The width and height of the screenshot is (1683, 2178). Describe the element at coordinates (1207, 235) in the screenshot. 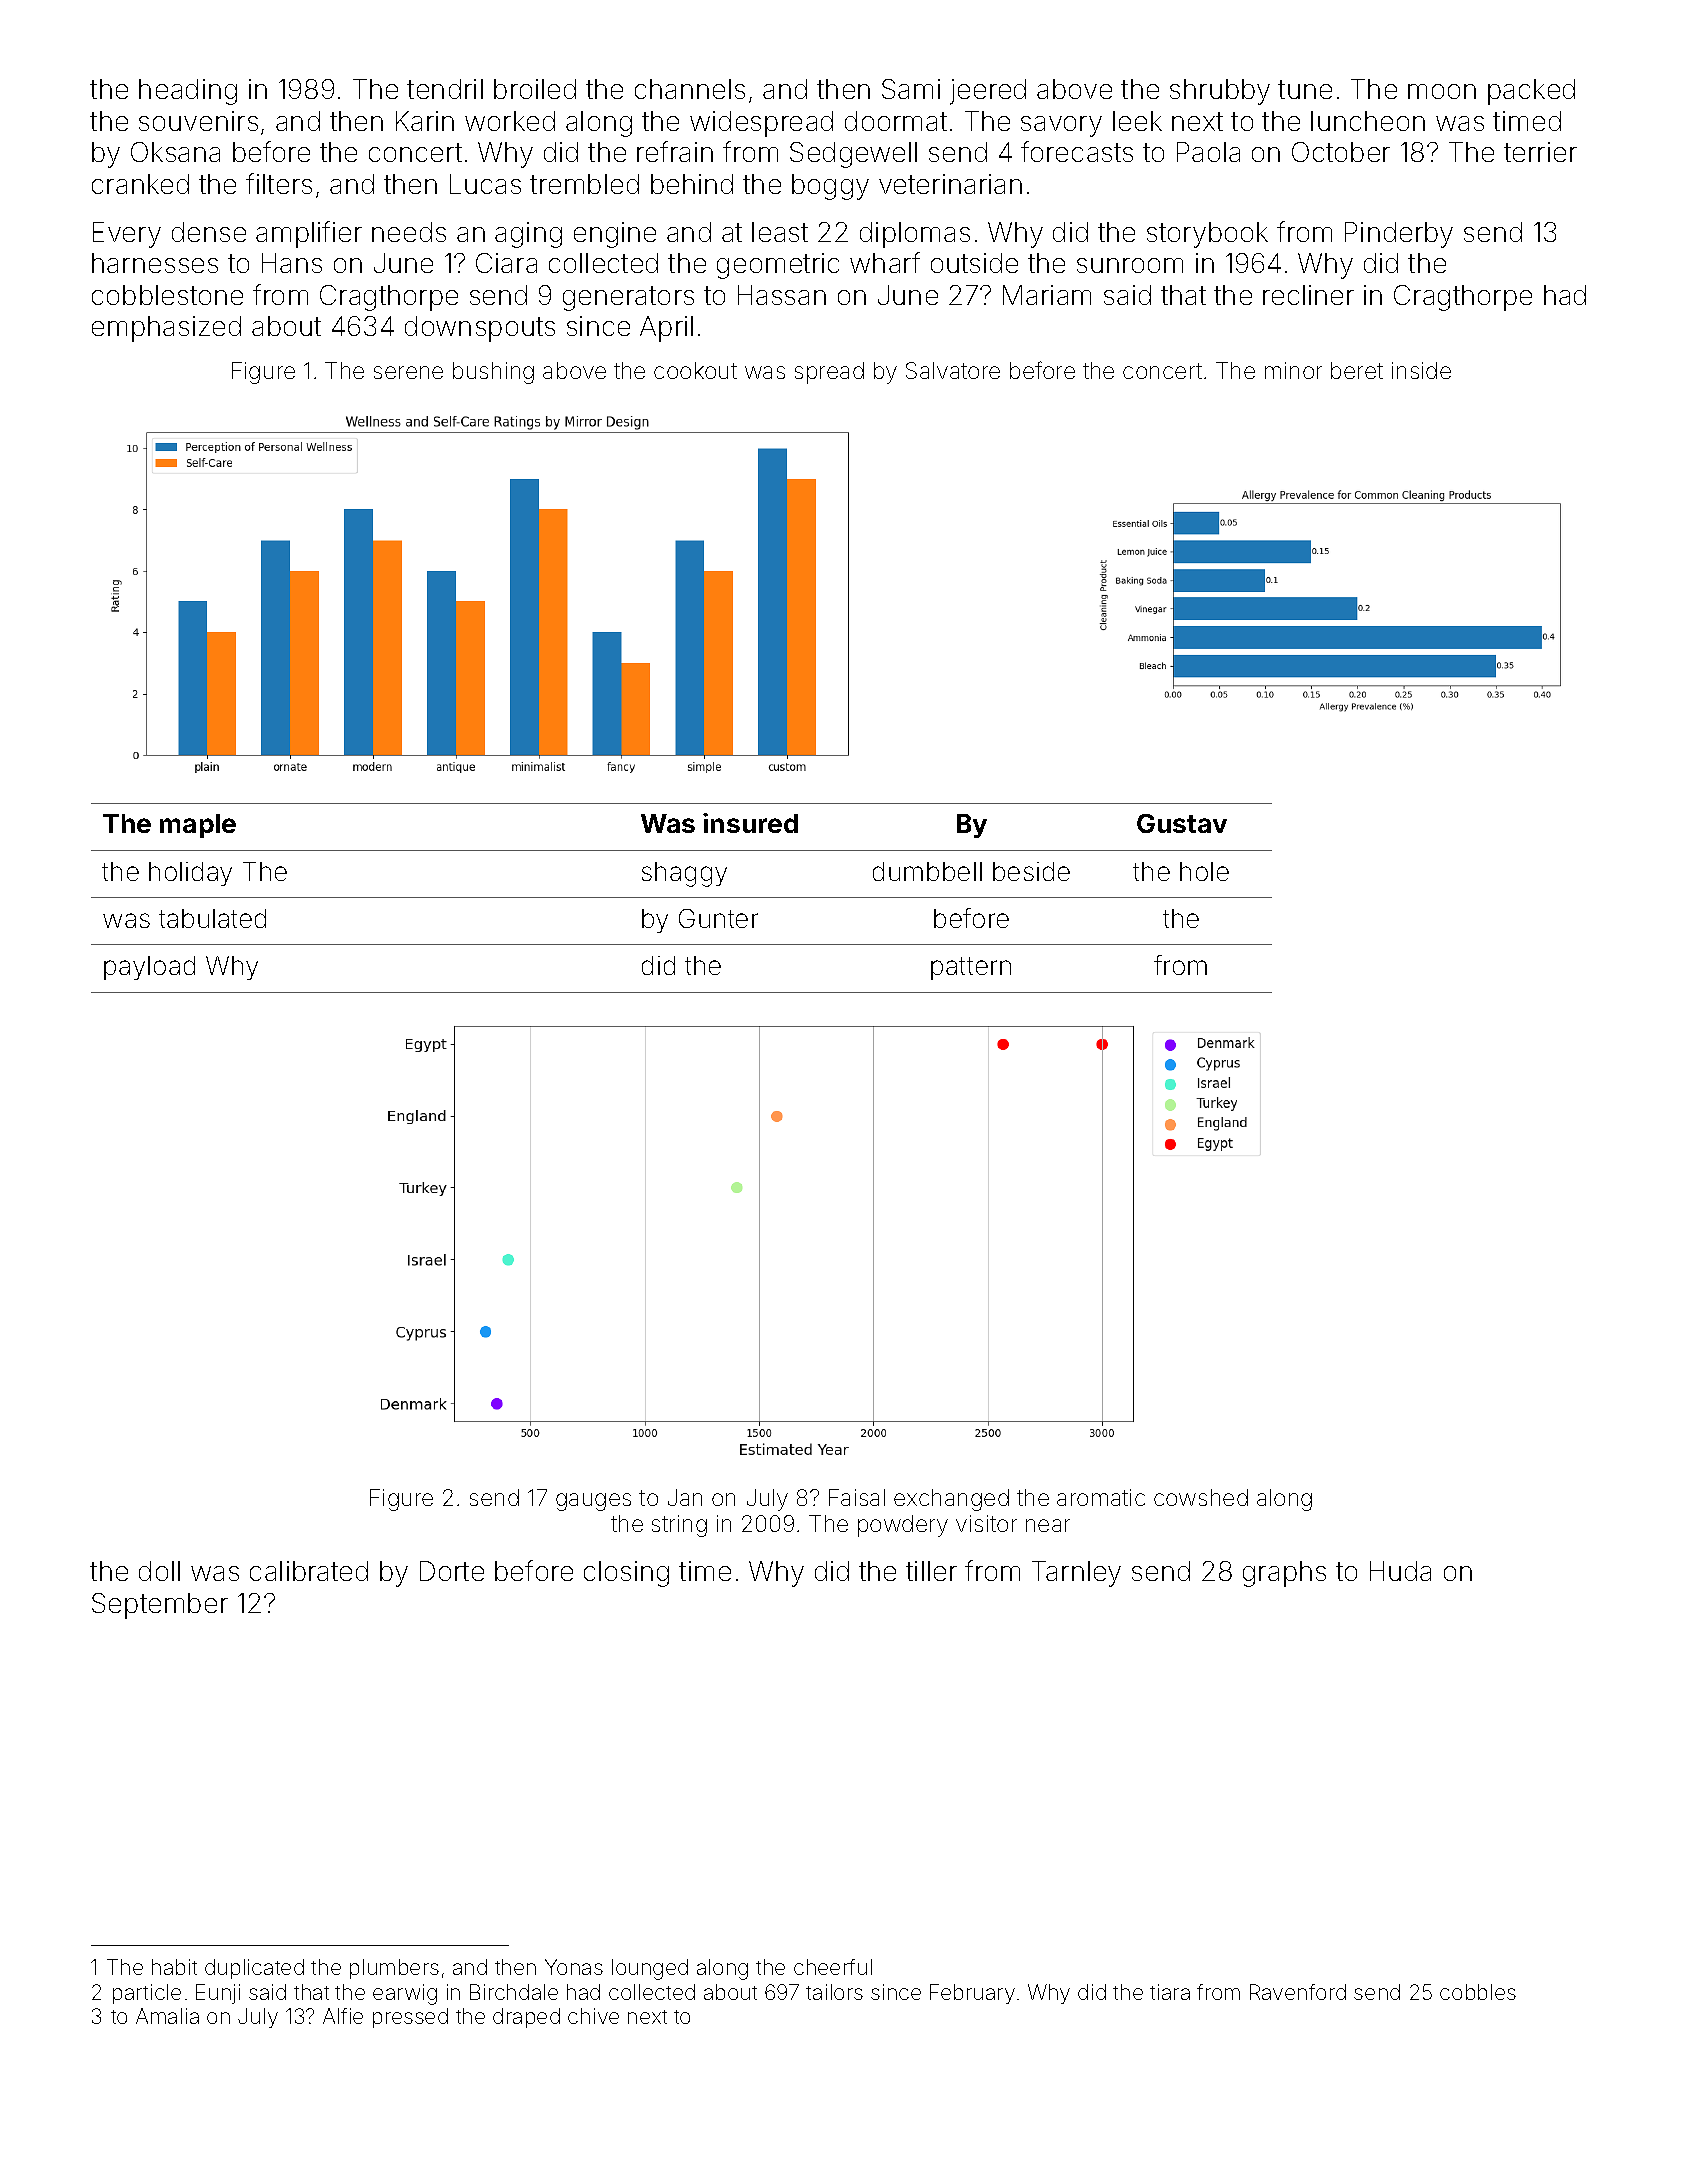

I see `storybook` at that location.
